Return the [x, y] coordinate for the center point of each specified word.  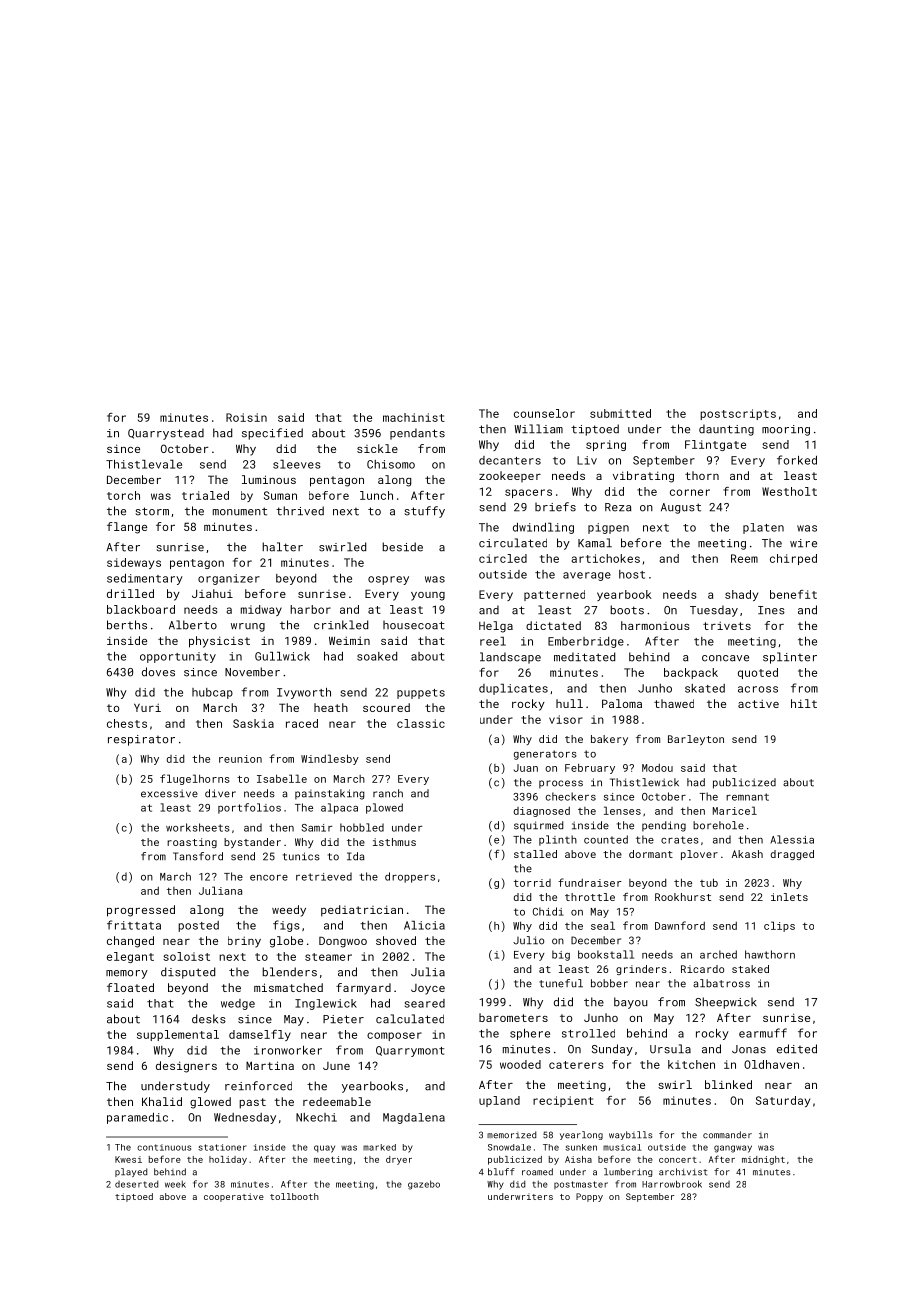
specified [272, 434]
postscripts [738, 414]
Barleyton [696, 740]
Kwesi [128, 1159]
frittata [134, 925]
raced [302, 723]
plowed [384, 808]
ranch [388, 793]
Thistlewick [644, 782]
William [538, 429]
